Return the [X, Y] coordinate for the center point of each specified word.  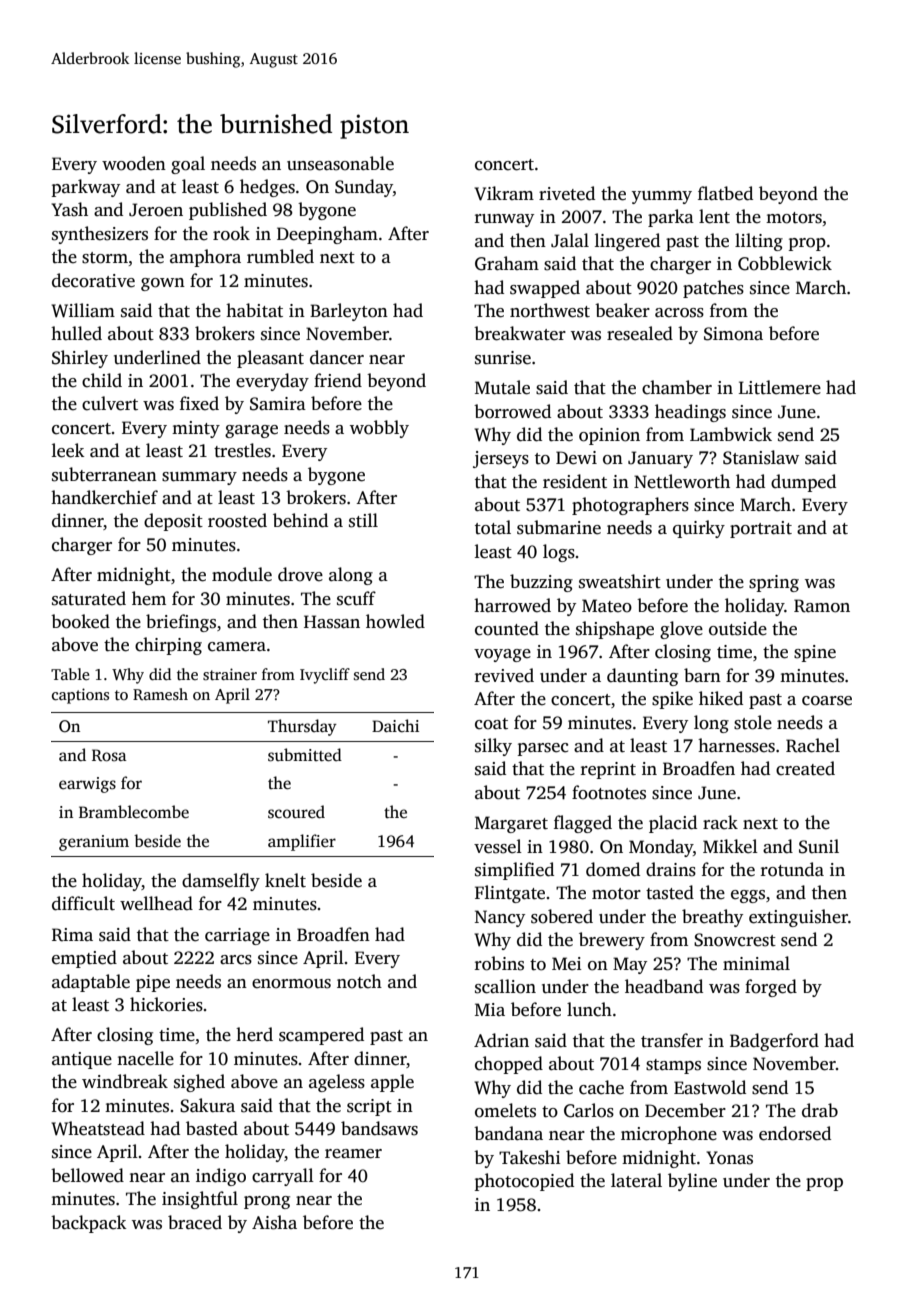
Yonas [729, 1158]
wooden [134, 163]
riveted [567, 193]
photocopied [524, 1182]
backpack [89, 1224]
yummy [662, 197]
